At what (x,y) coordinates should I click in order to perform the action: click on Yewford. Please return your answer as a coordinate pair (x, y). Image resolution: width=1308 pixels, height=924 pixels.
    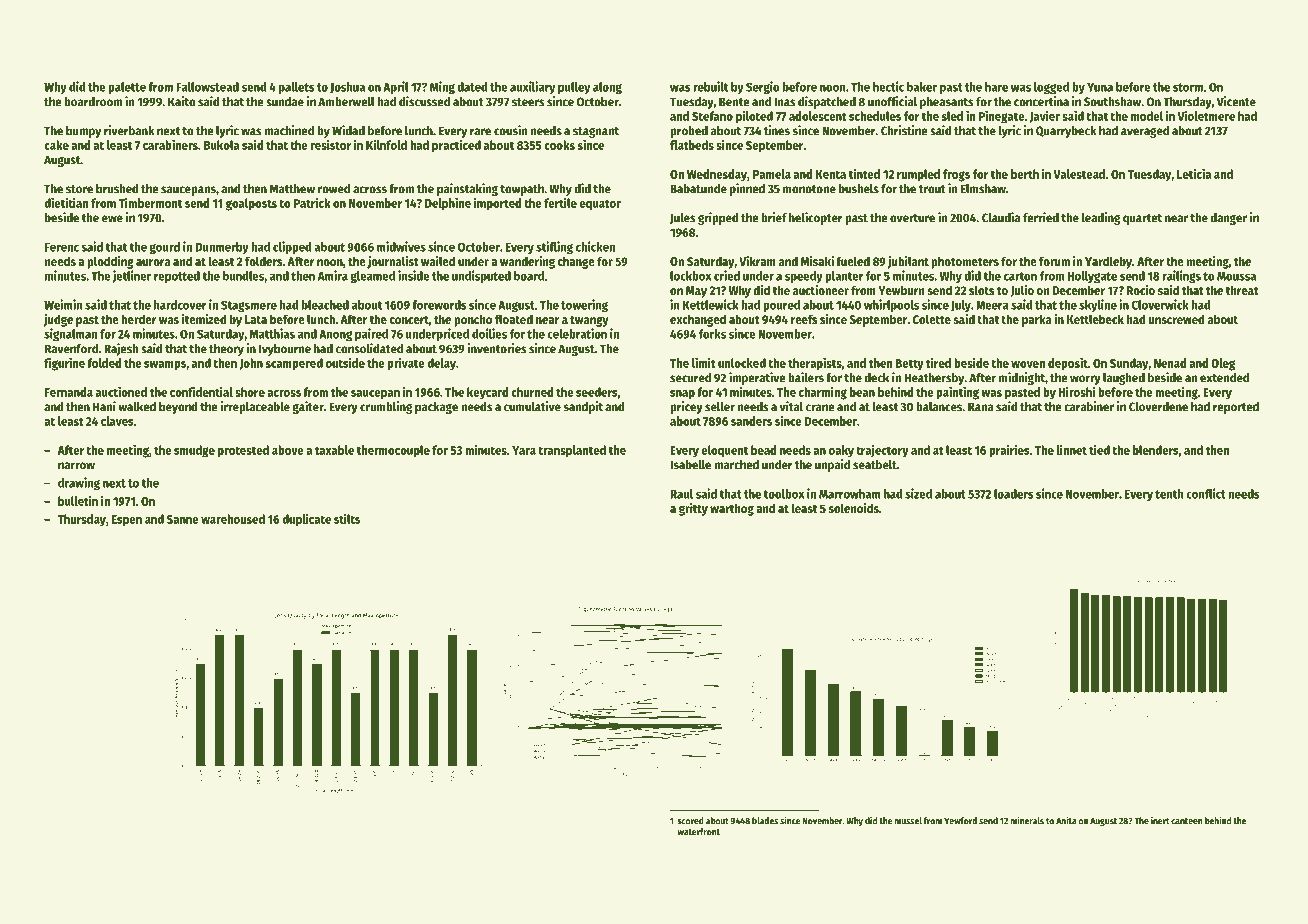
    Looking at the image, I should click on (960, 821).
